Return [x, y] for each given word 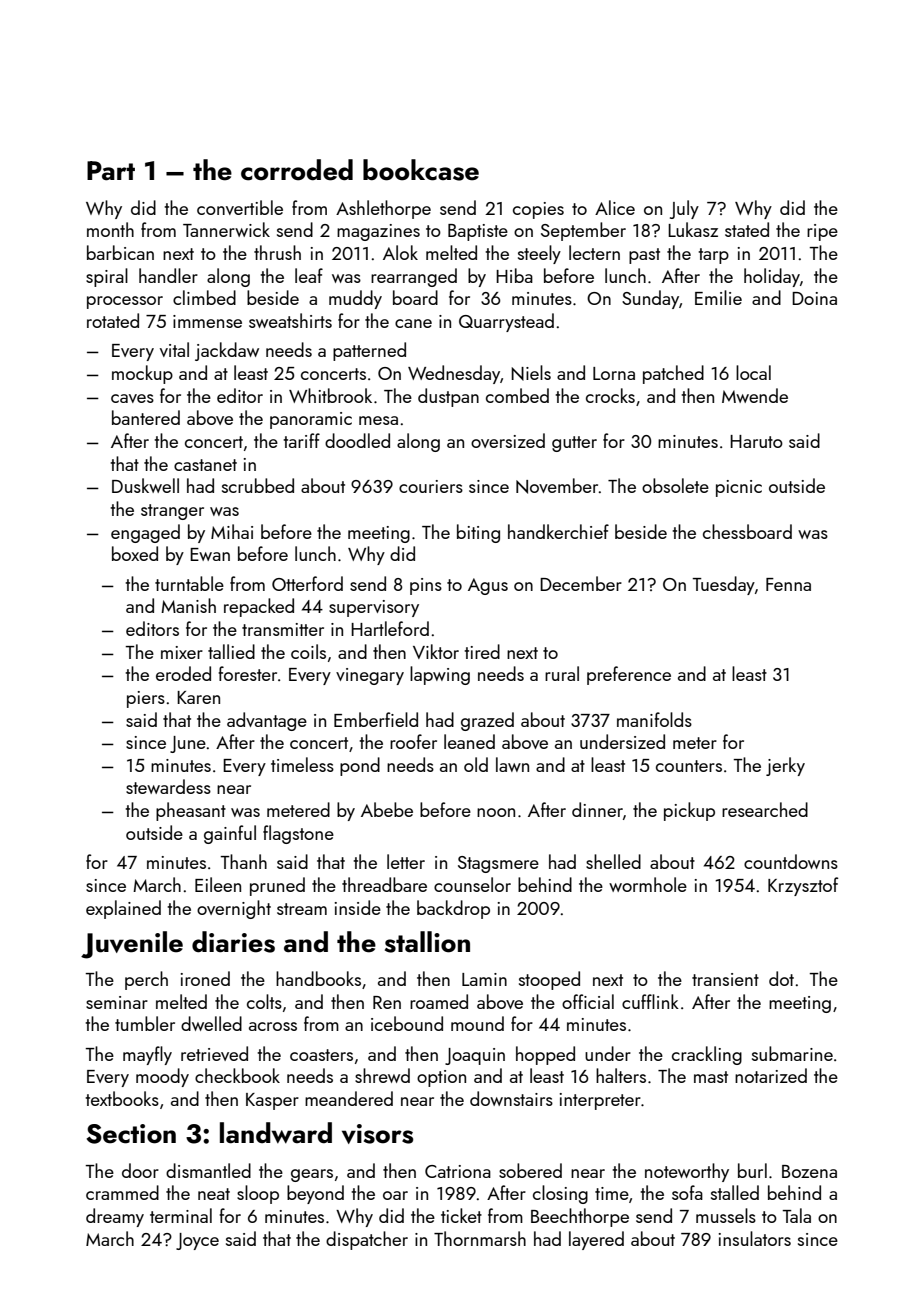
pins [426, 586]
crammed [122, 1192]
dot [781, 978]
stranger [172, 512]
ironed [205, 978]
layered [596, 1240]
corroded [297, 170]
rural [562, 673]
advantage [267, 721]
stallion [427, 942]
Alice [615, 207]
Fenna [788, 584]
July [684, 209]
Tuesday [724, 585]
